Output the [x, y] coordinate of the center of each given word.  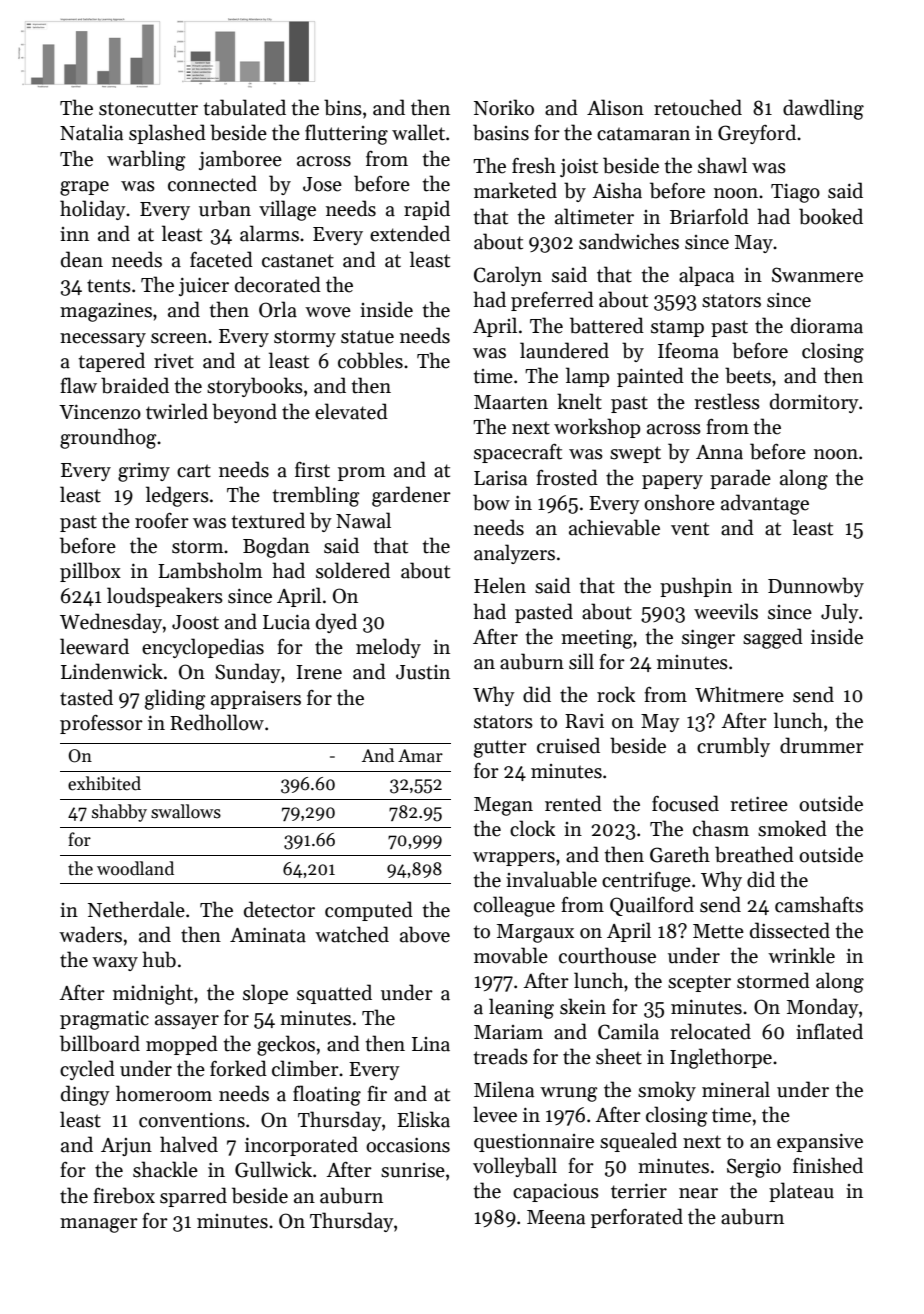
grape [84, 188]
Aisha [617, 190]
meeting [597, 639]
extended [410, 233]
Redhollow [217, 722]
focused [685, 803]
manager [99, 1225]
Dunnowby [816, 587]
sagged [773, 638]
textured [268, 520]
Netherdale [136, 909]
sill [581, 661]
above [425, 934]
